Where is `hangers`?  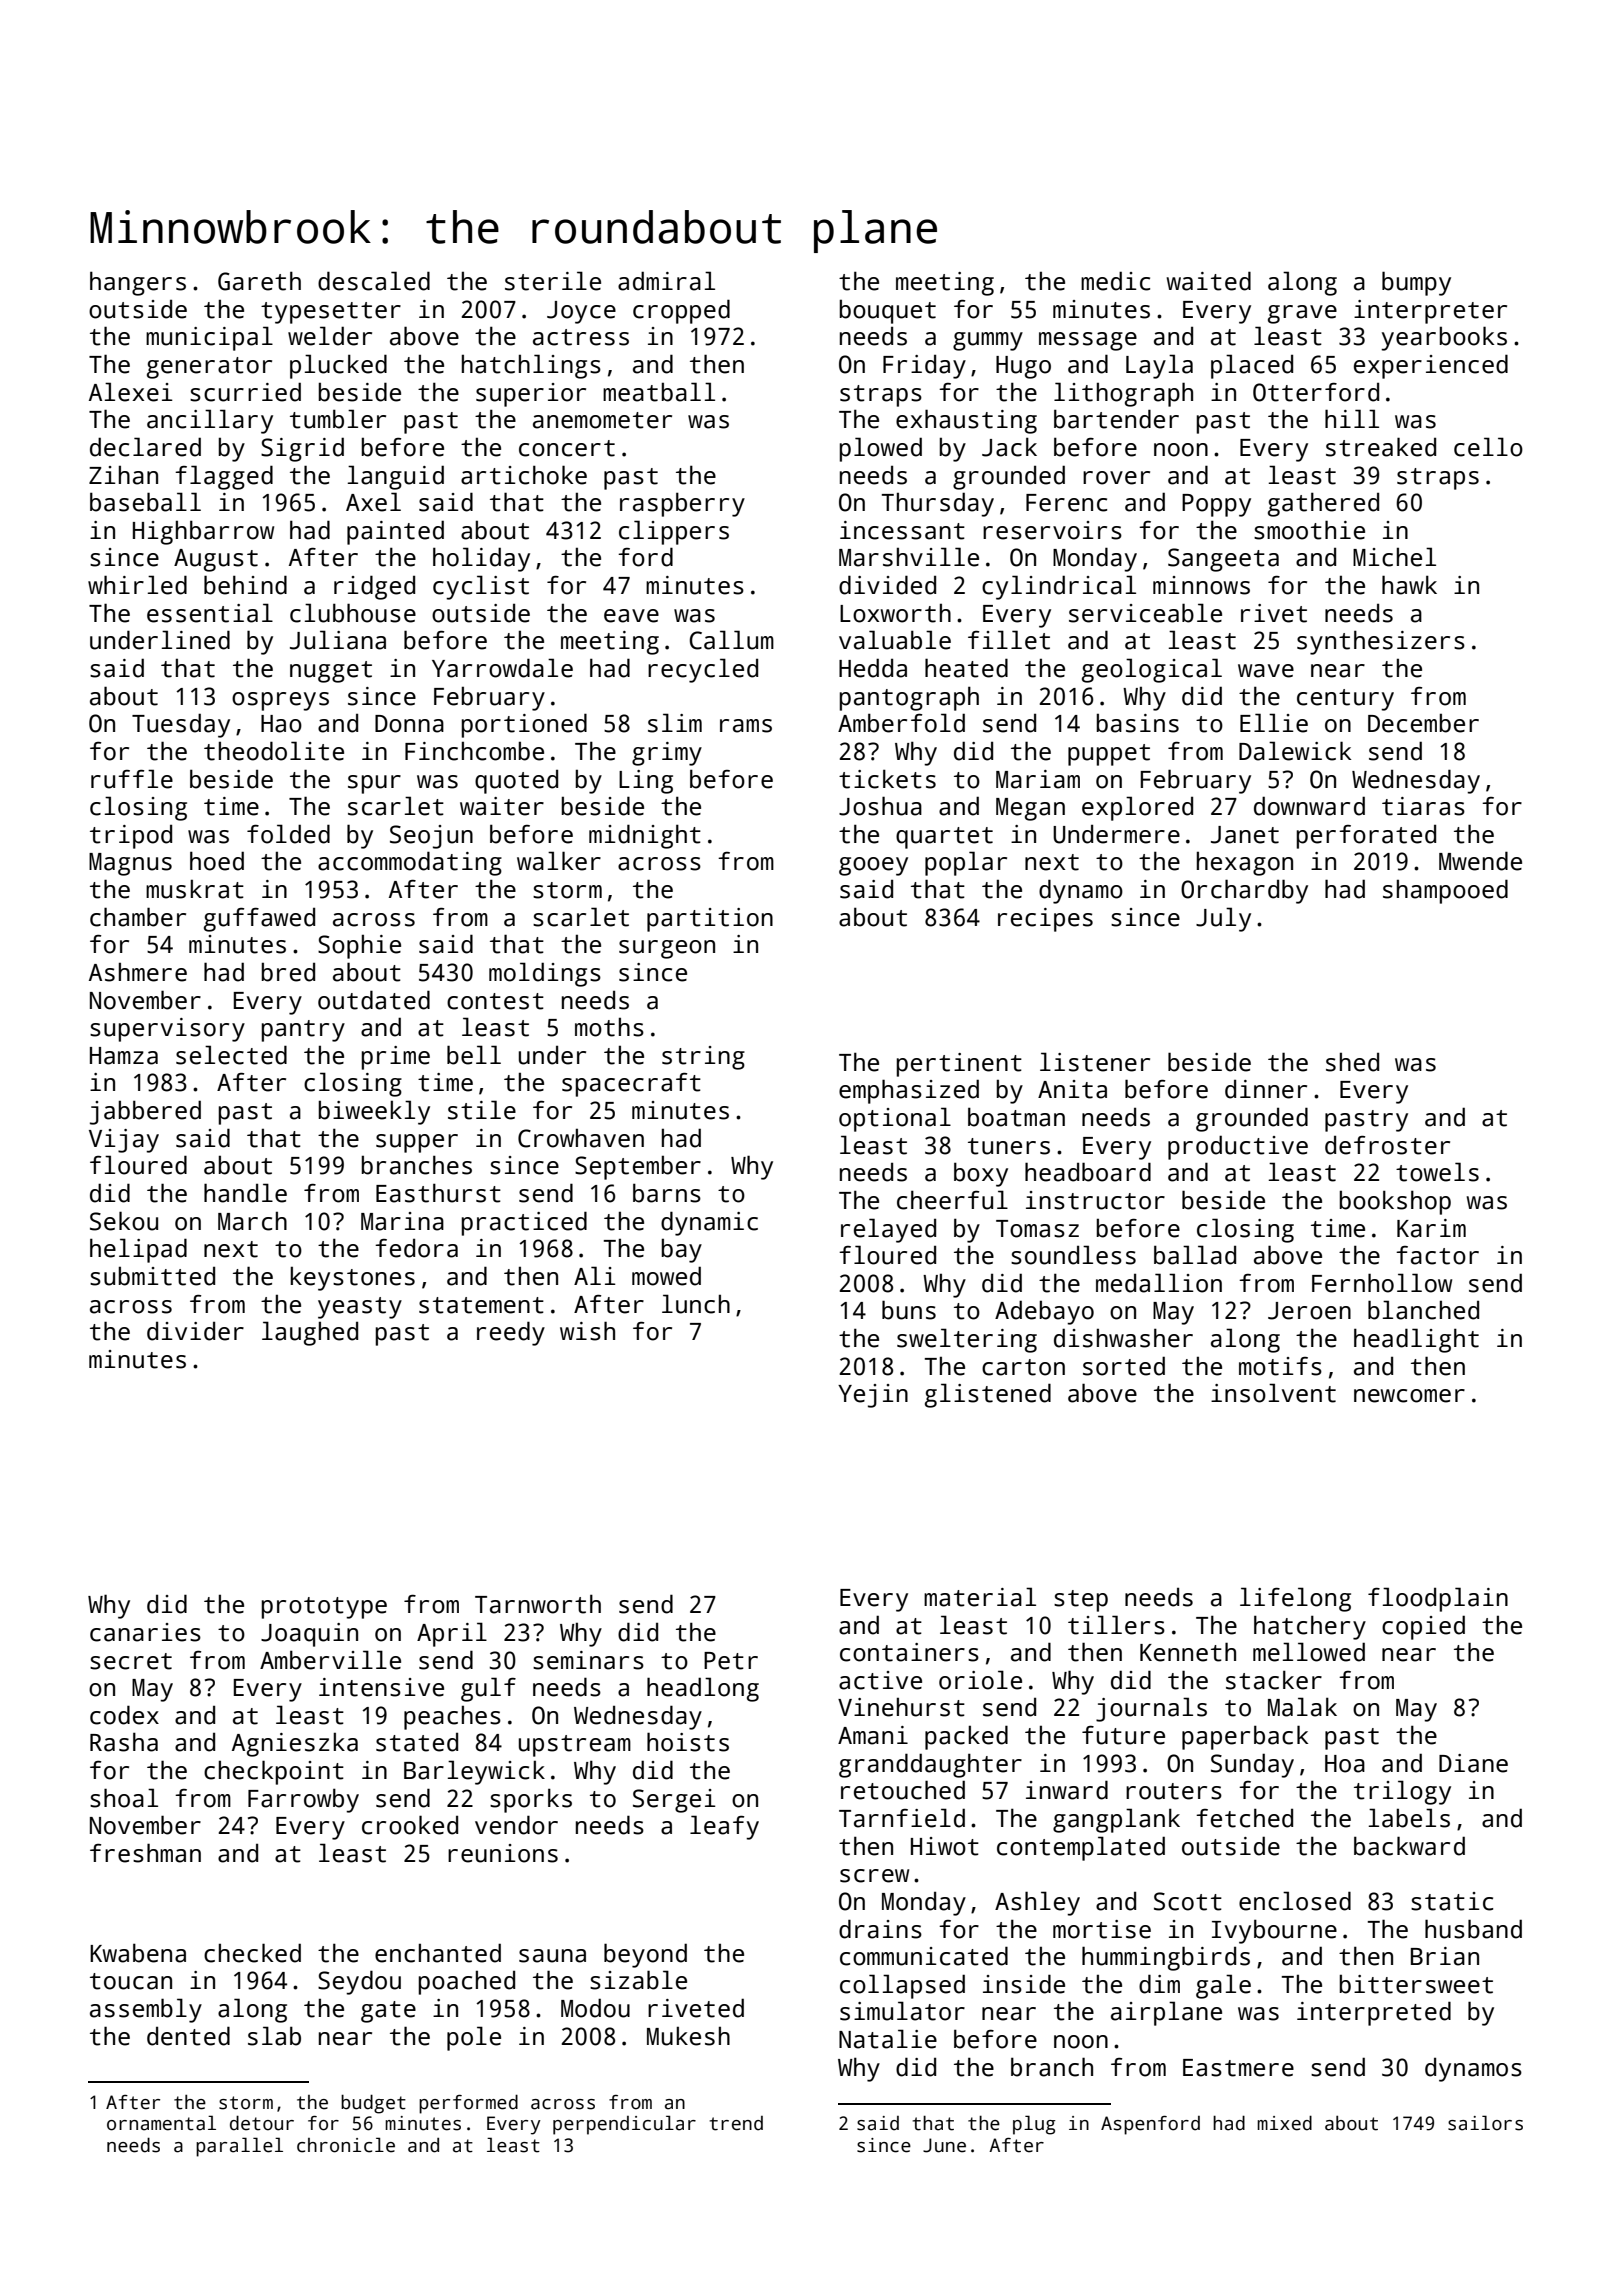 hangers is located at coordinates (138, 283).
